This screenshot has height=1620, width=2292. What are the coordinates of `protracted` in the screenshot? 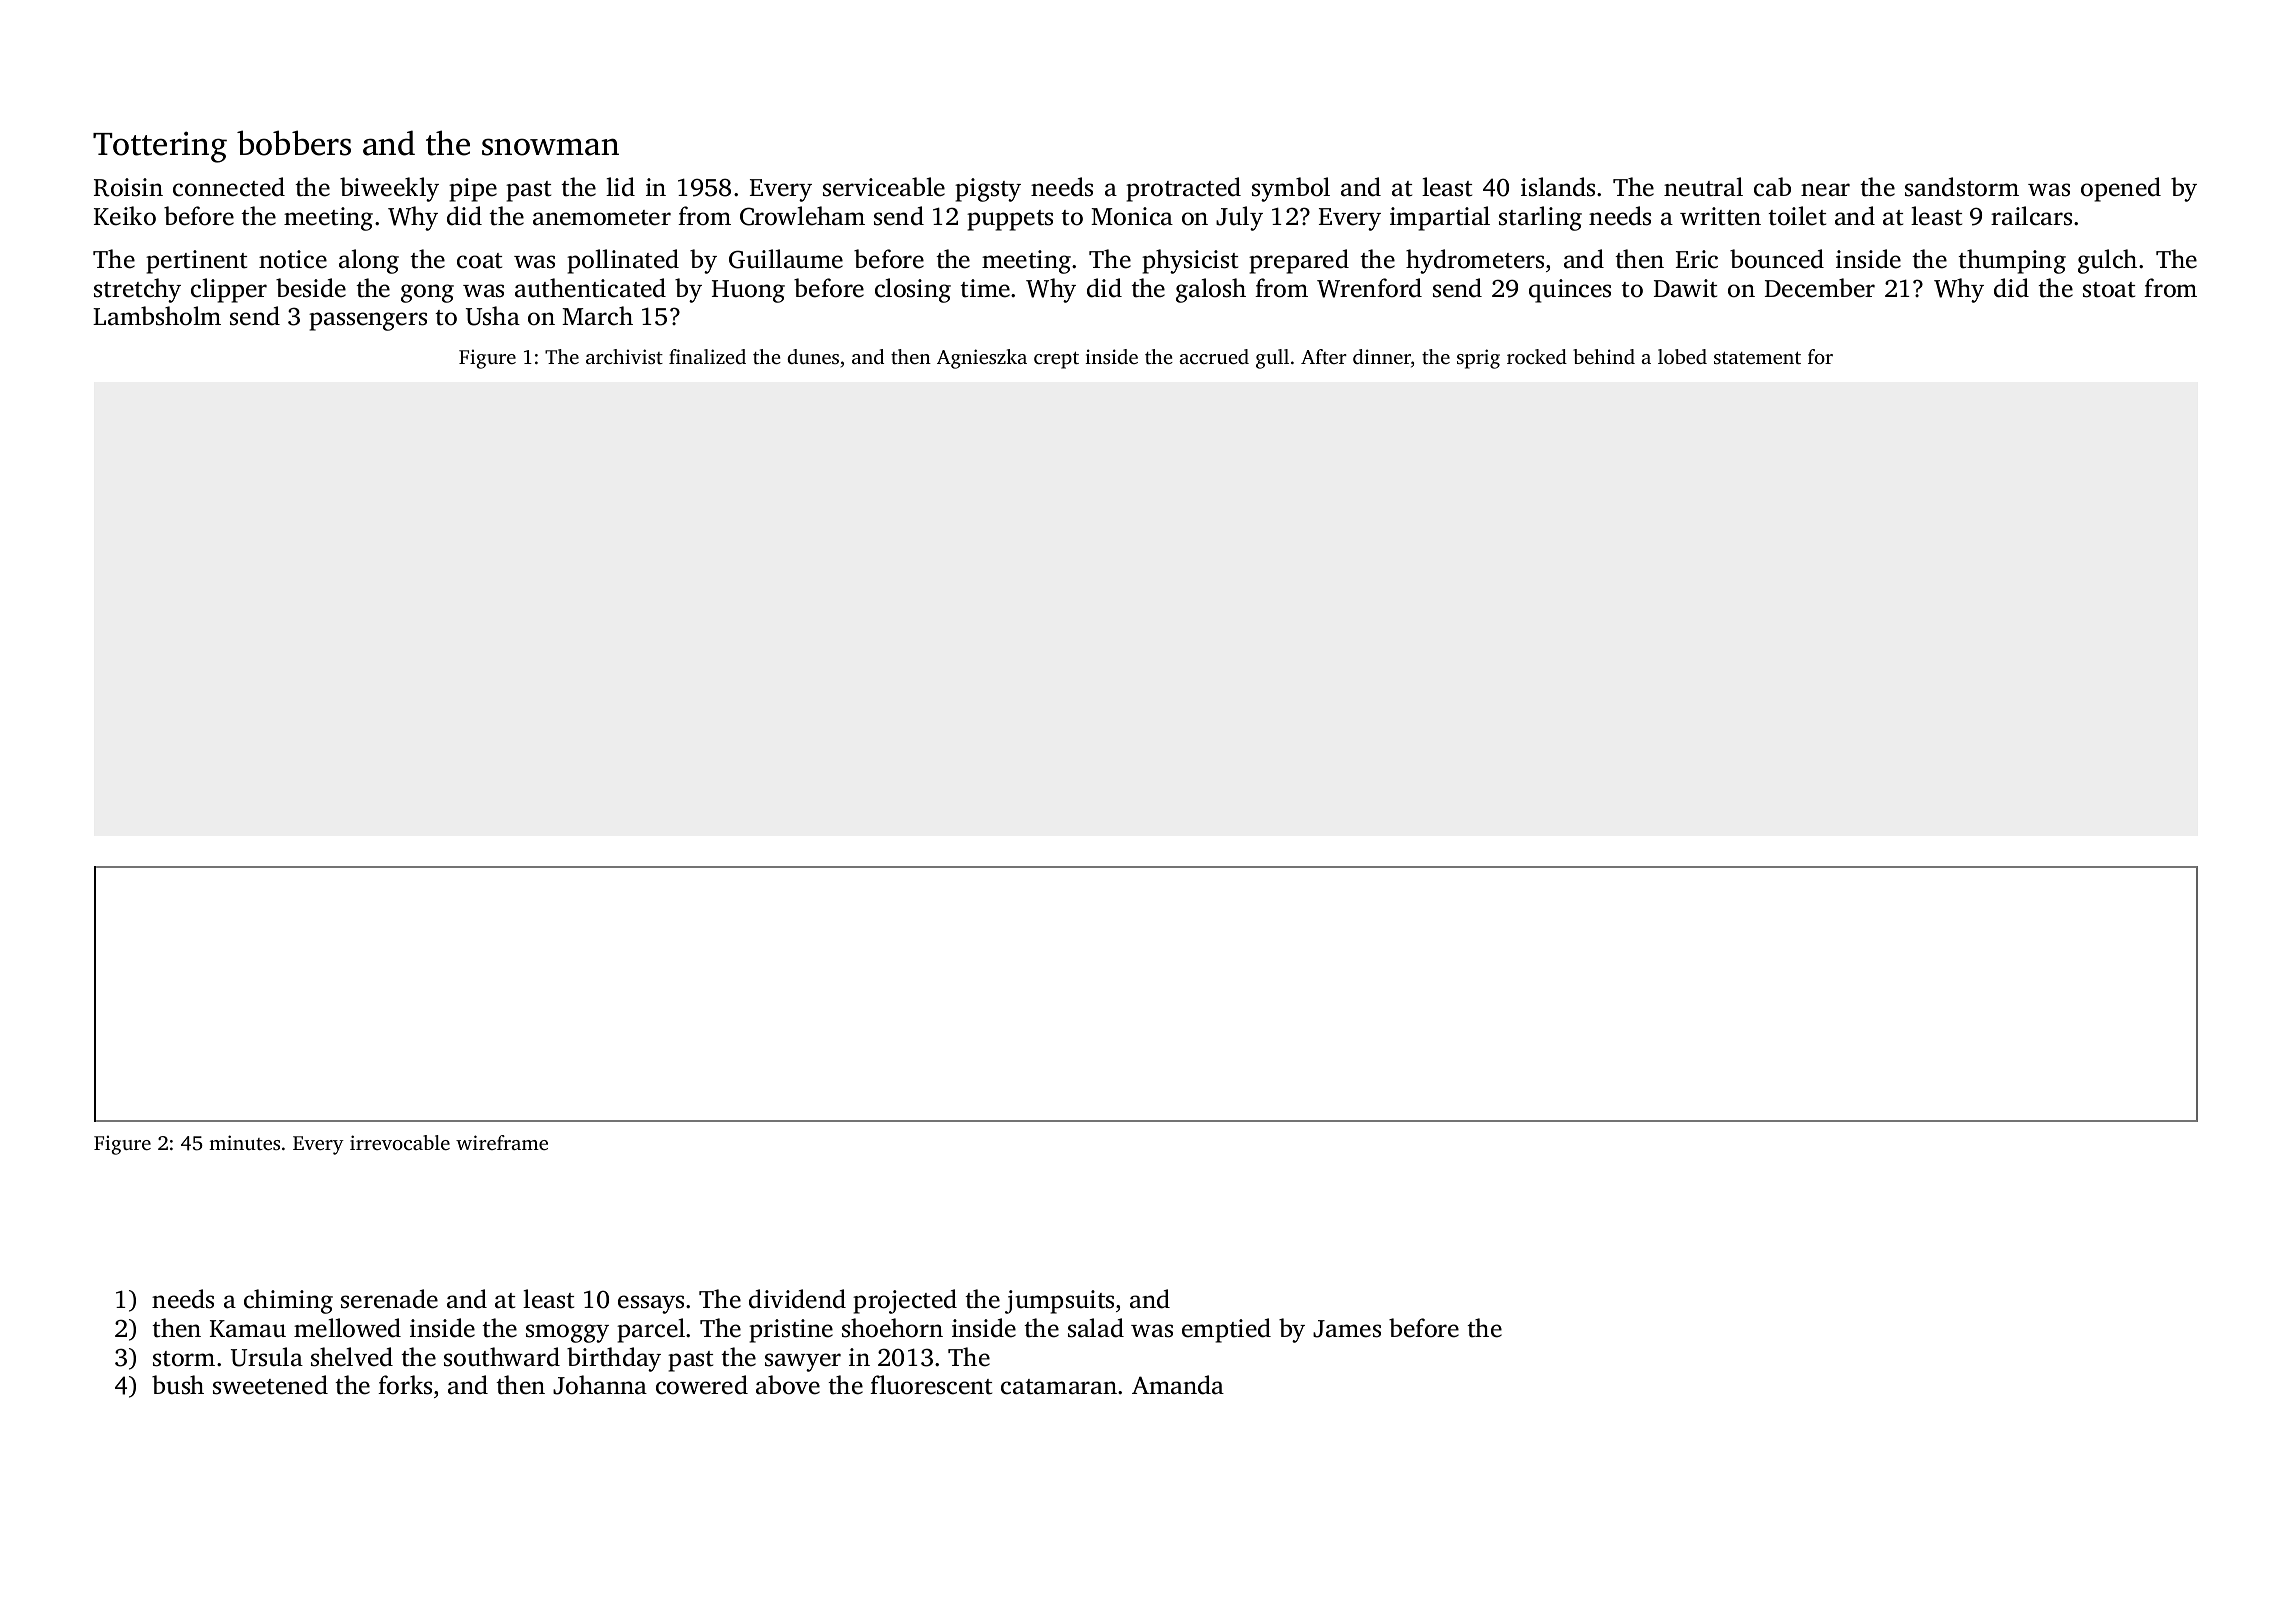 It's located at (1183, 189).
